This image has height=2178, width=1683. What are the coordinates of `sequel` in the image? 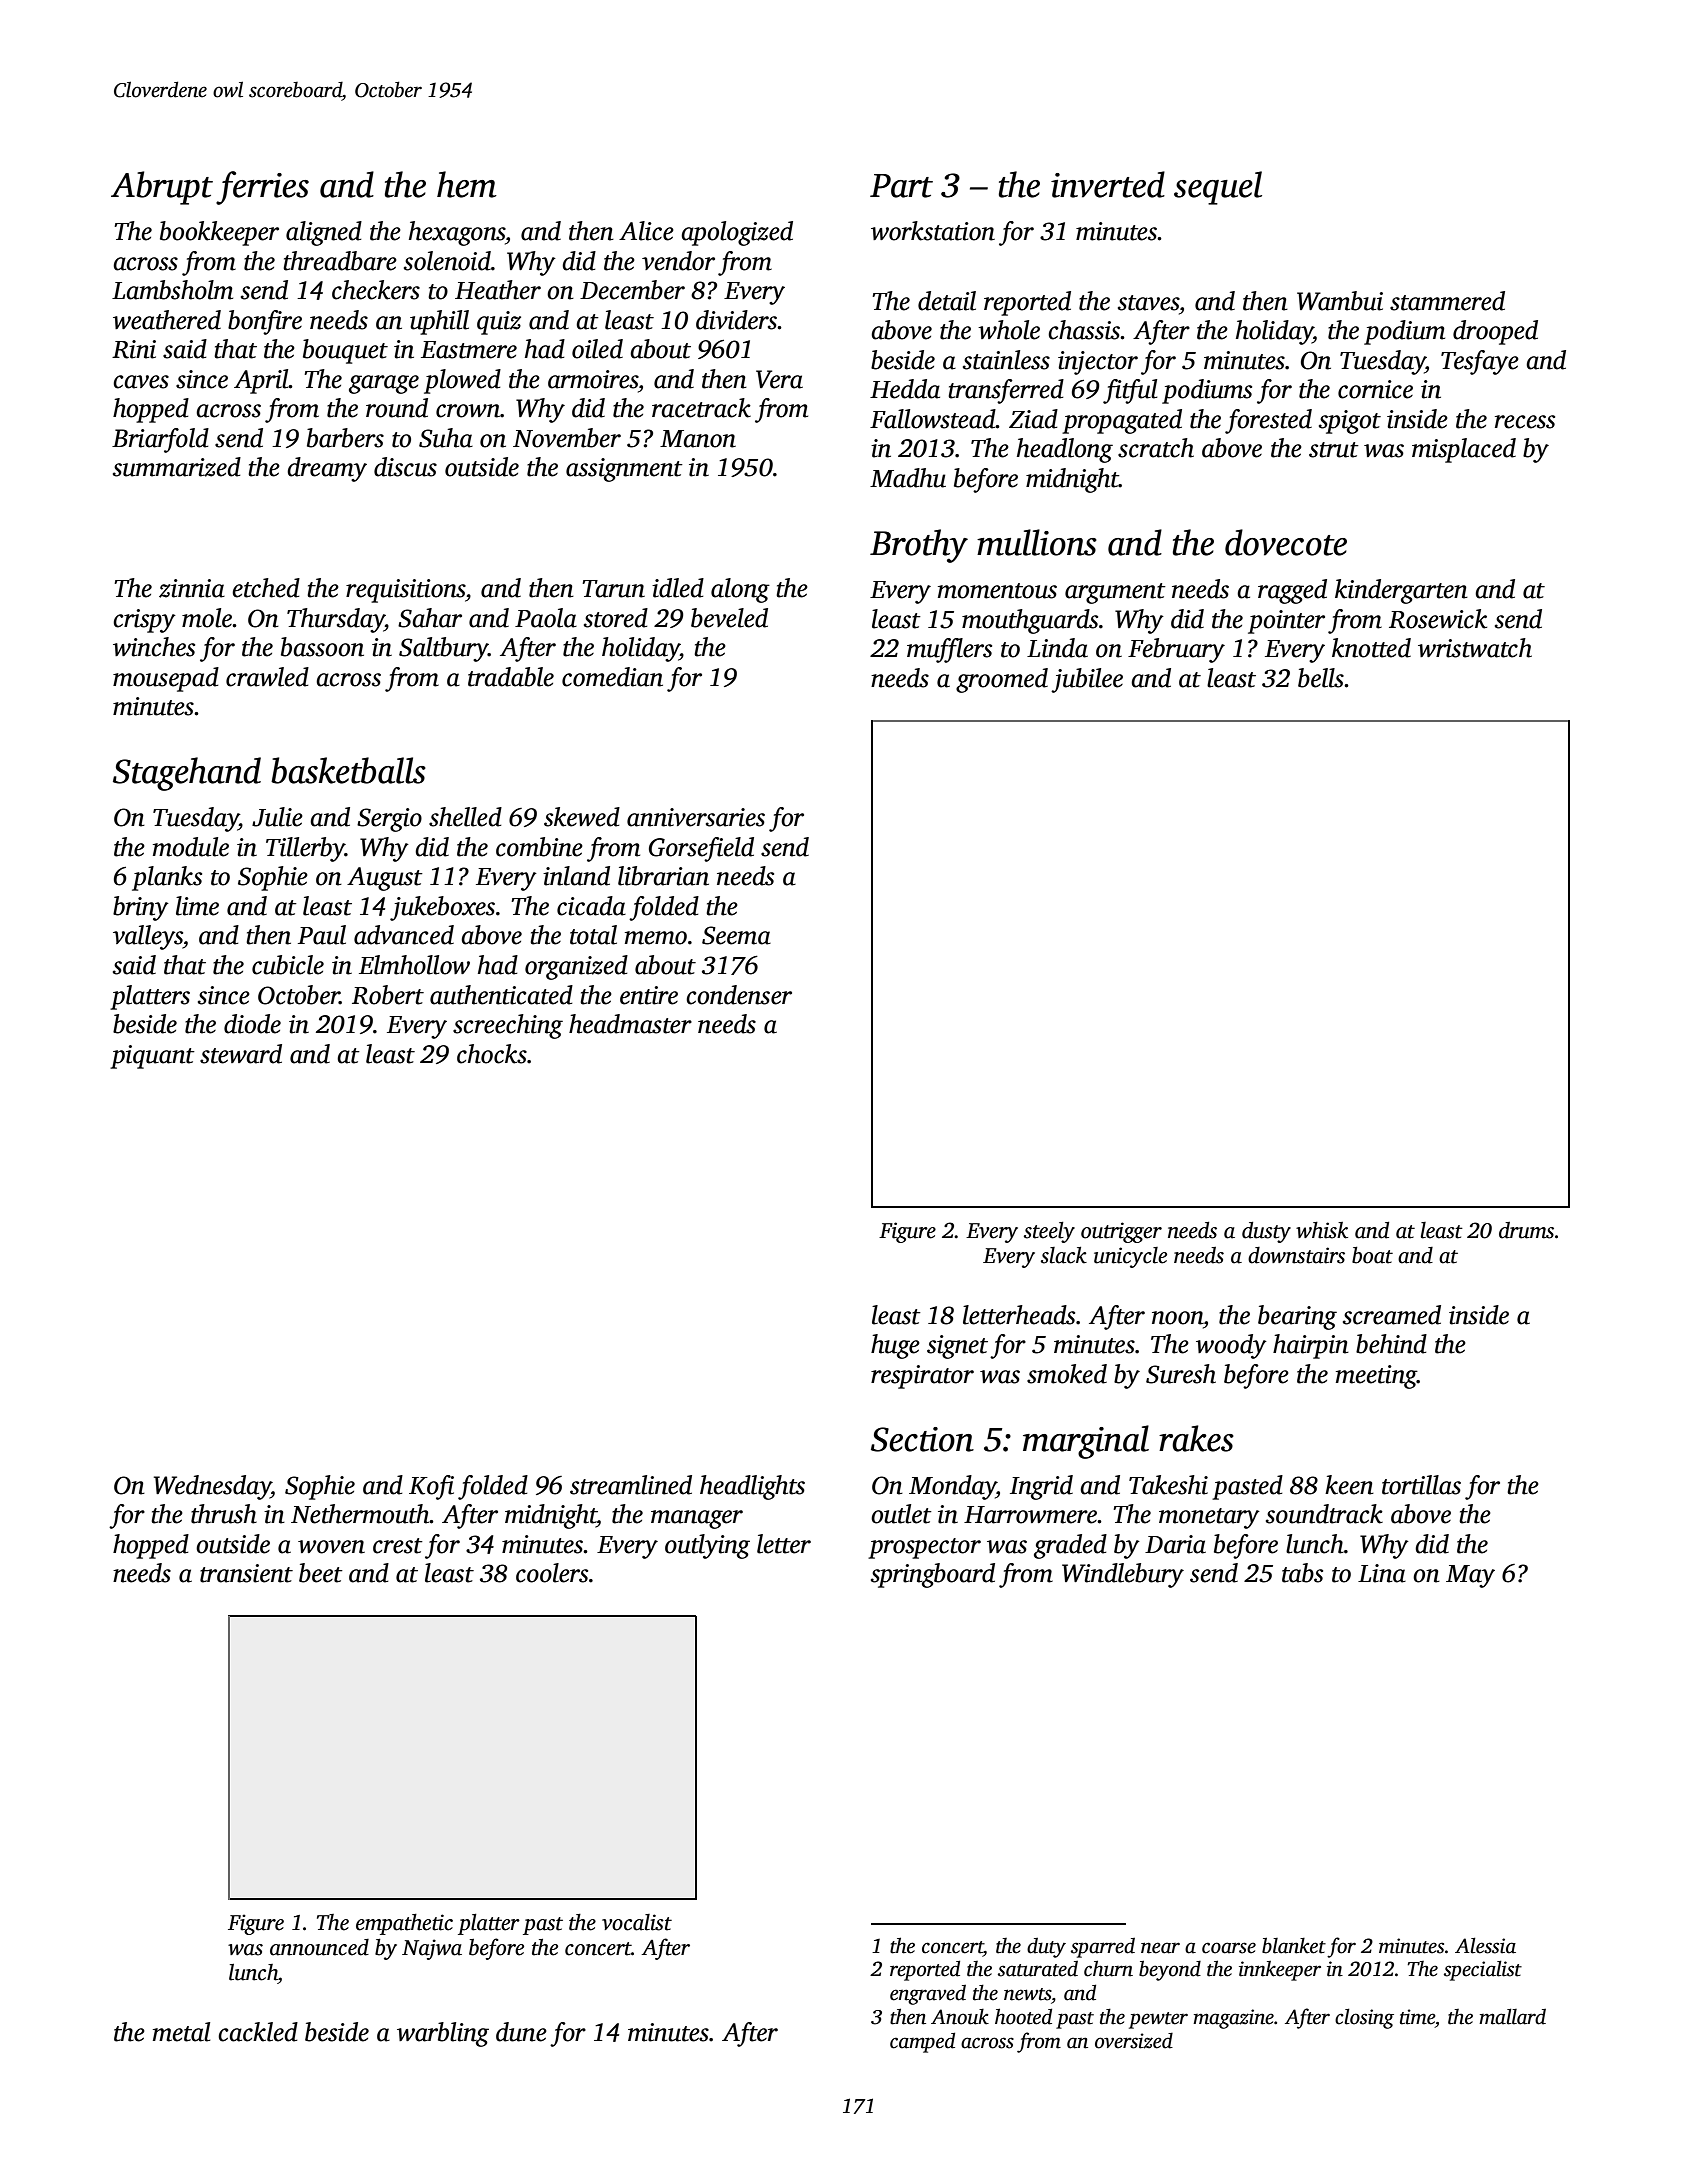 It's located at (1218, 188).
